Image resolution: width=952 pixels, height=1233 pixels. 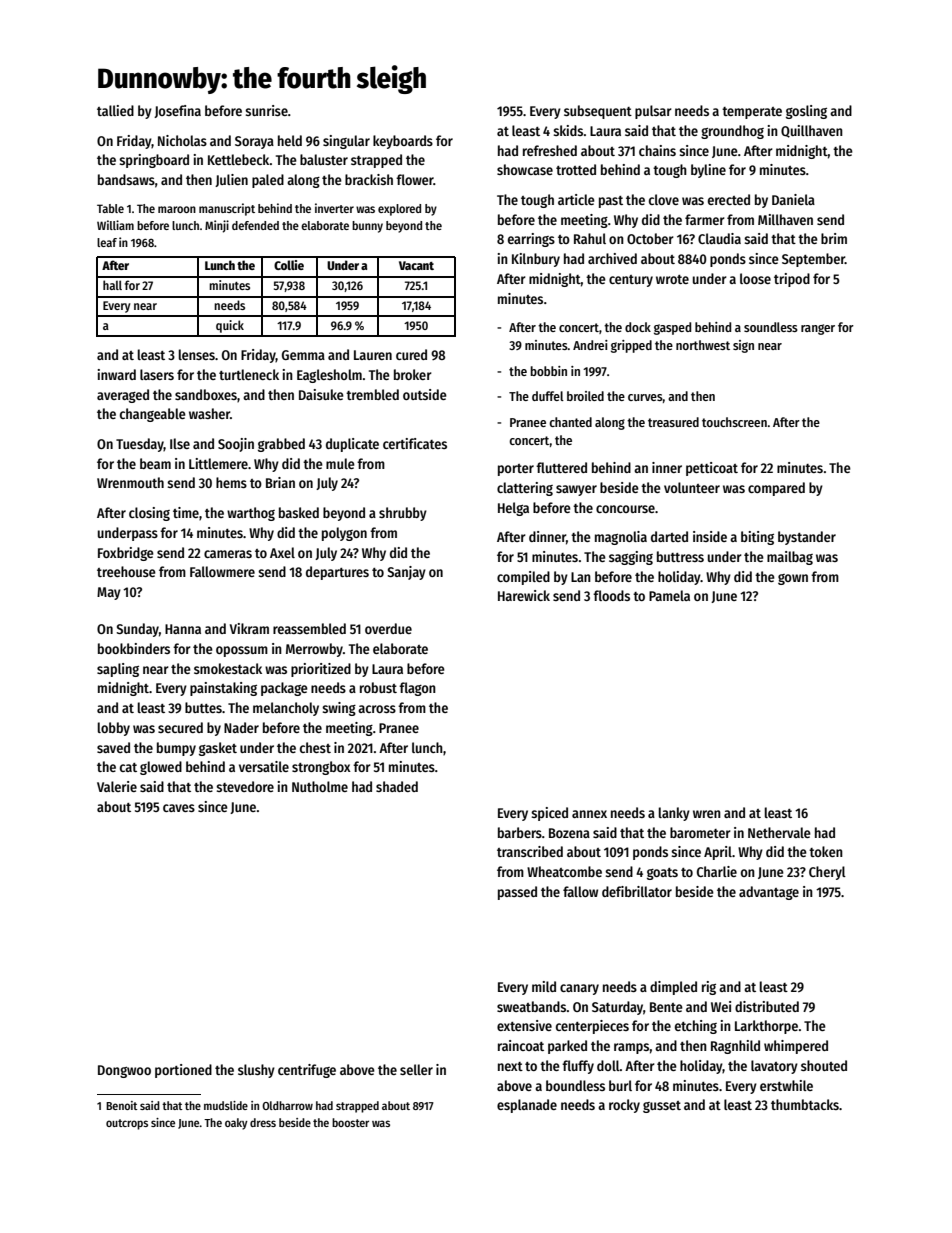 What do you see at coordinates (598, 112) in the screenshot?
I see `subsequent` at bounding box center [598, 112].
